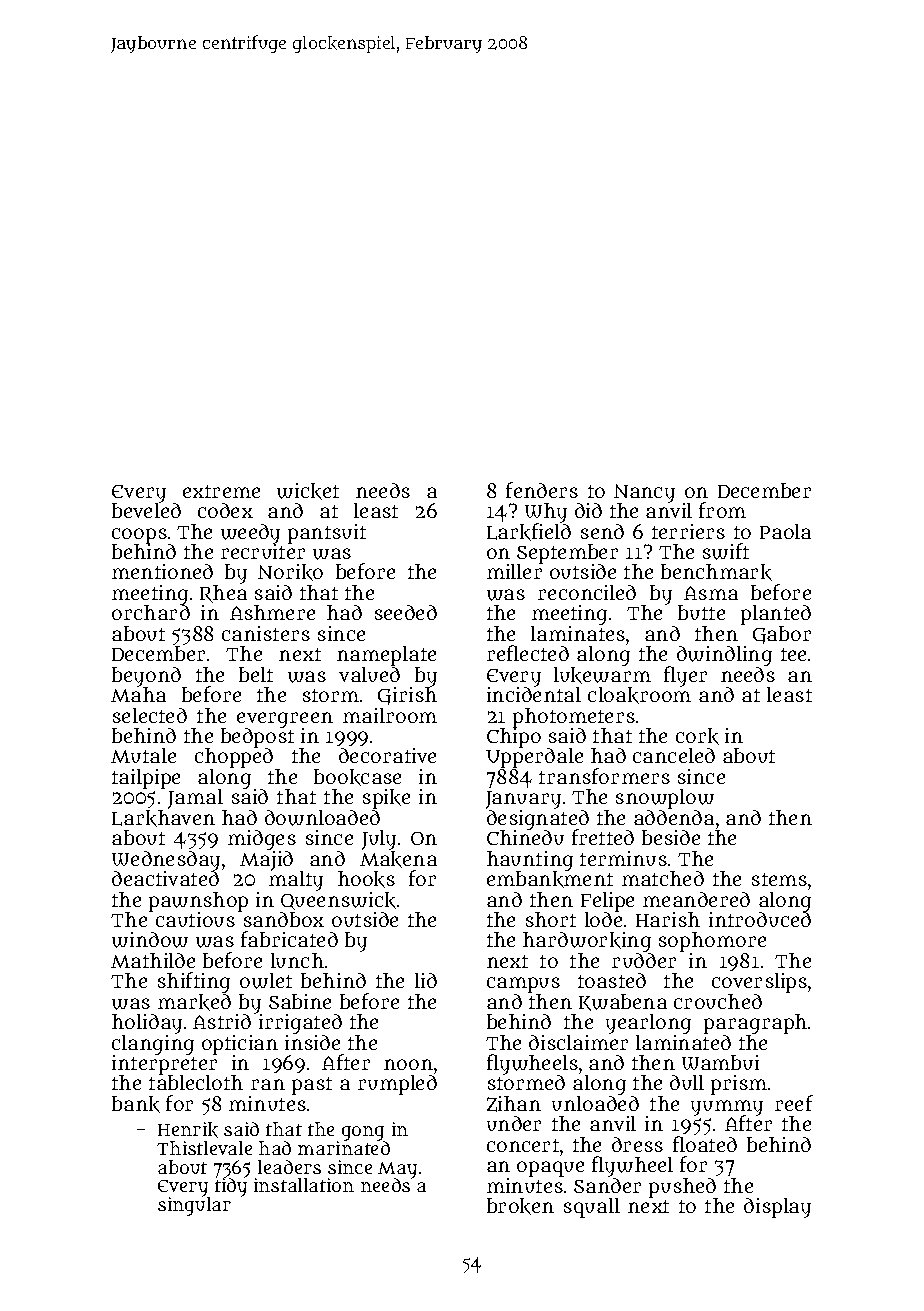 The image size is (924, 1311). What do you see at coordinates (777, 1208) in the screenshot?
I see `display` at bounding box center [777, 1208].
